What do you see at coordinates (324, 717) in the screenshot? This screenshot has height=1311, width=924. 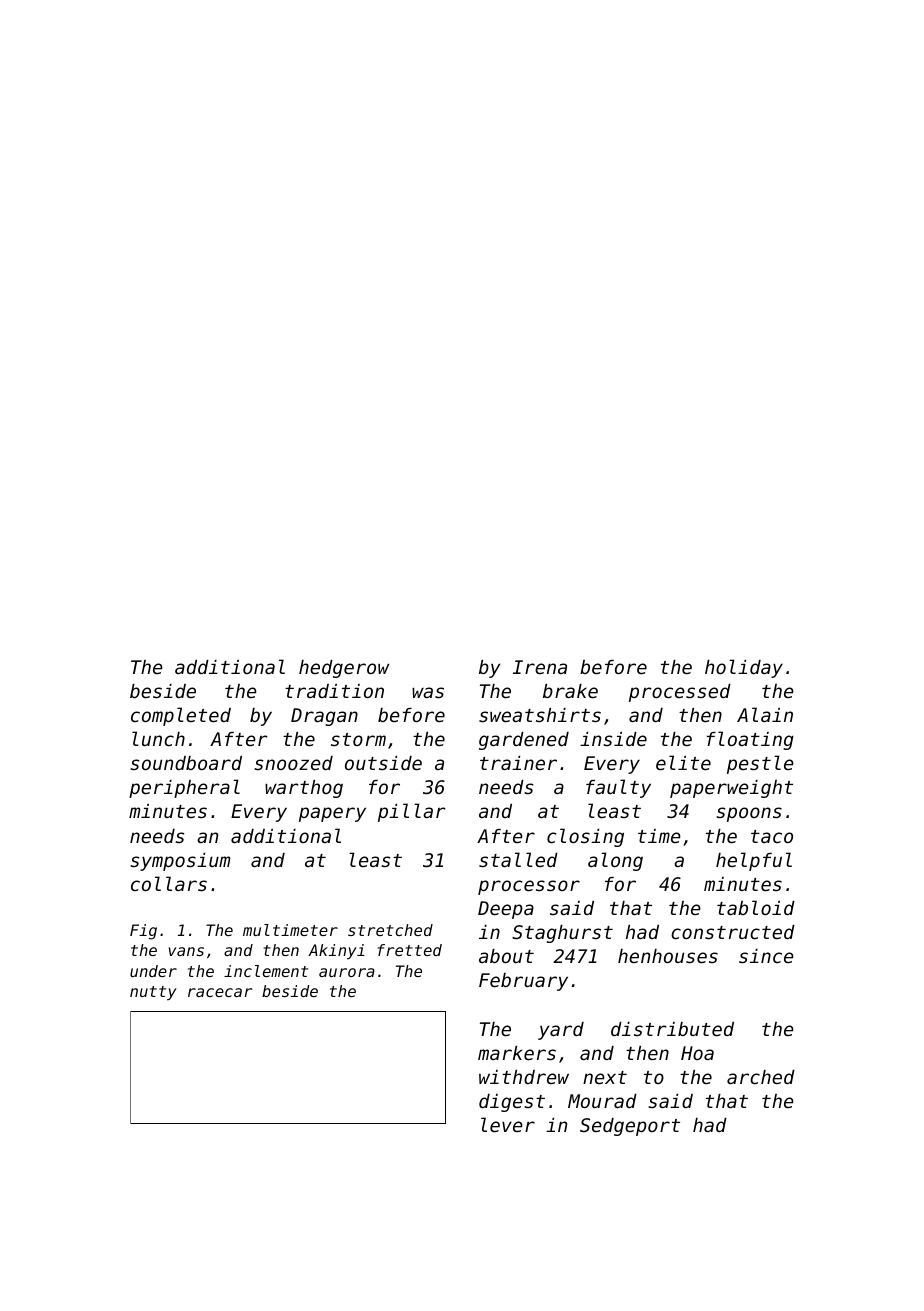 I see `Dragan` at bounding box center [324, 717].
